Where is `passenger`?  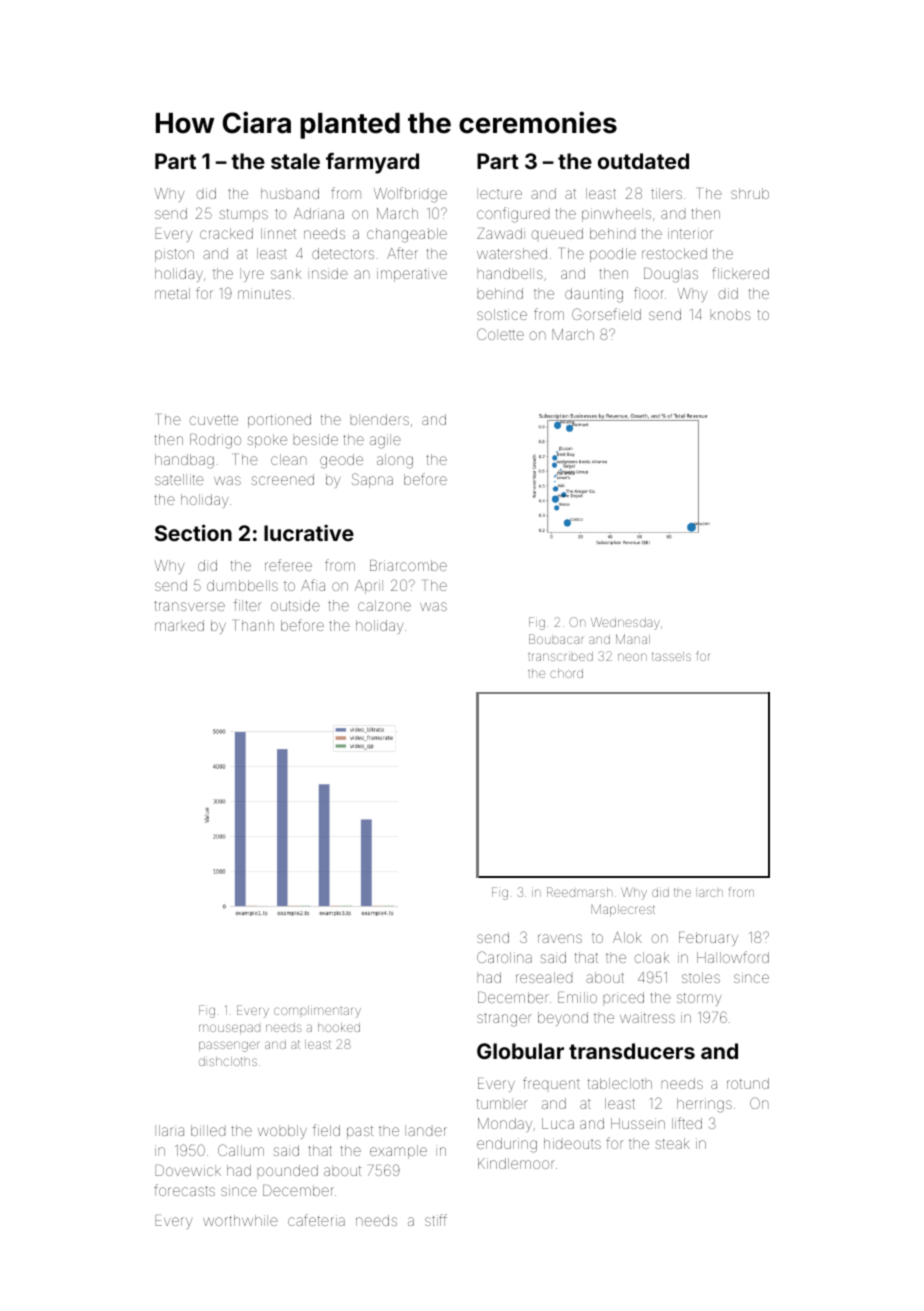
passenger is located at coordinates (229, 1046).
